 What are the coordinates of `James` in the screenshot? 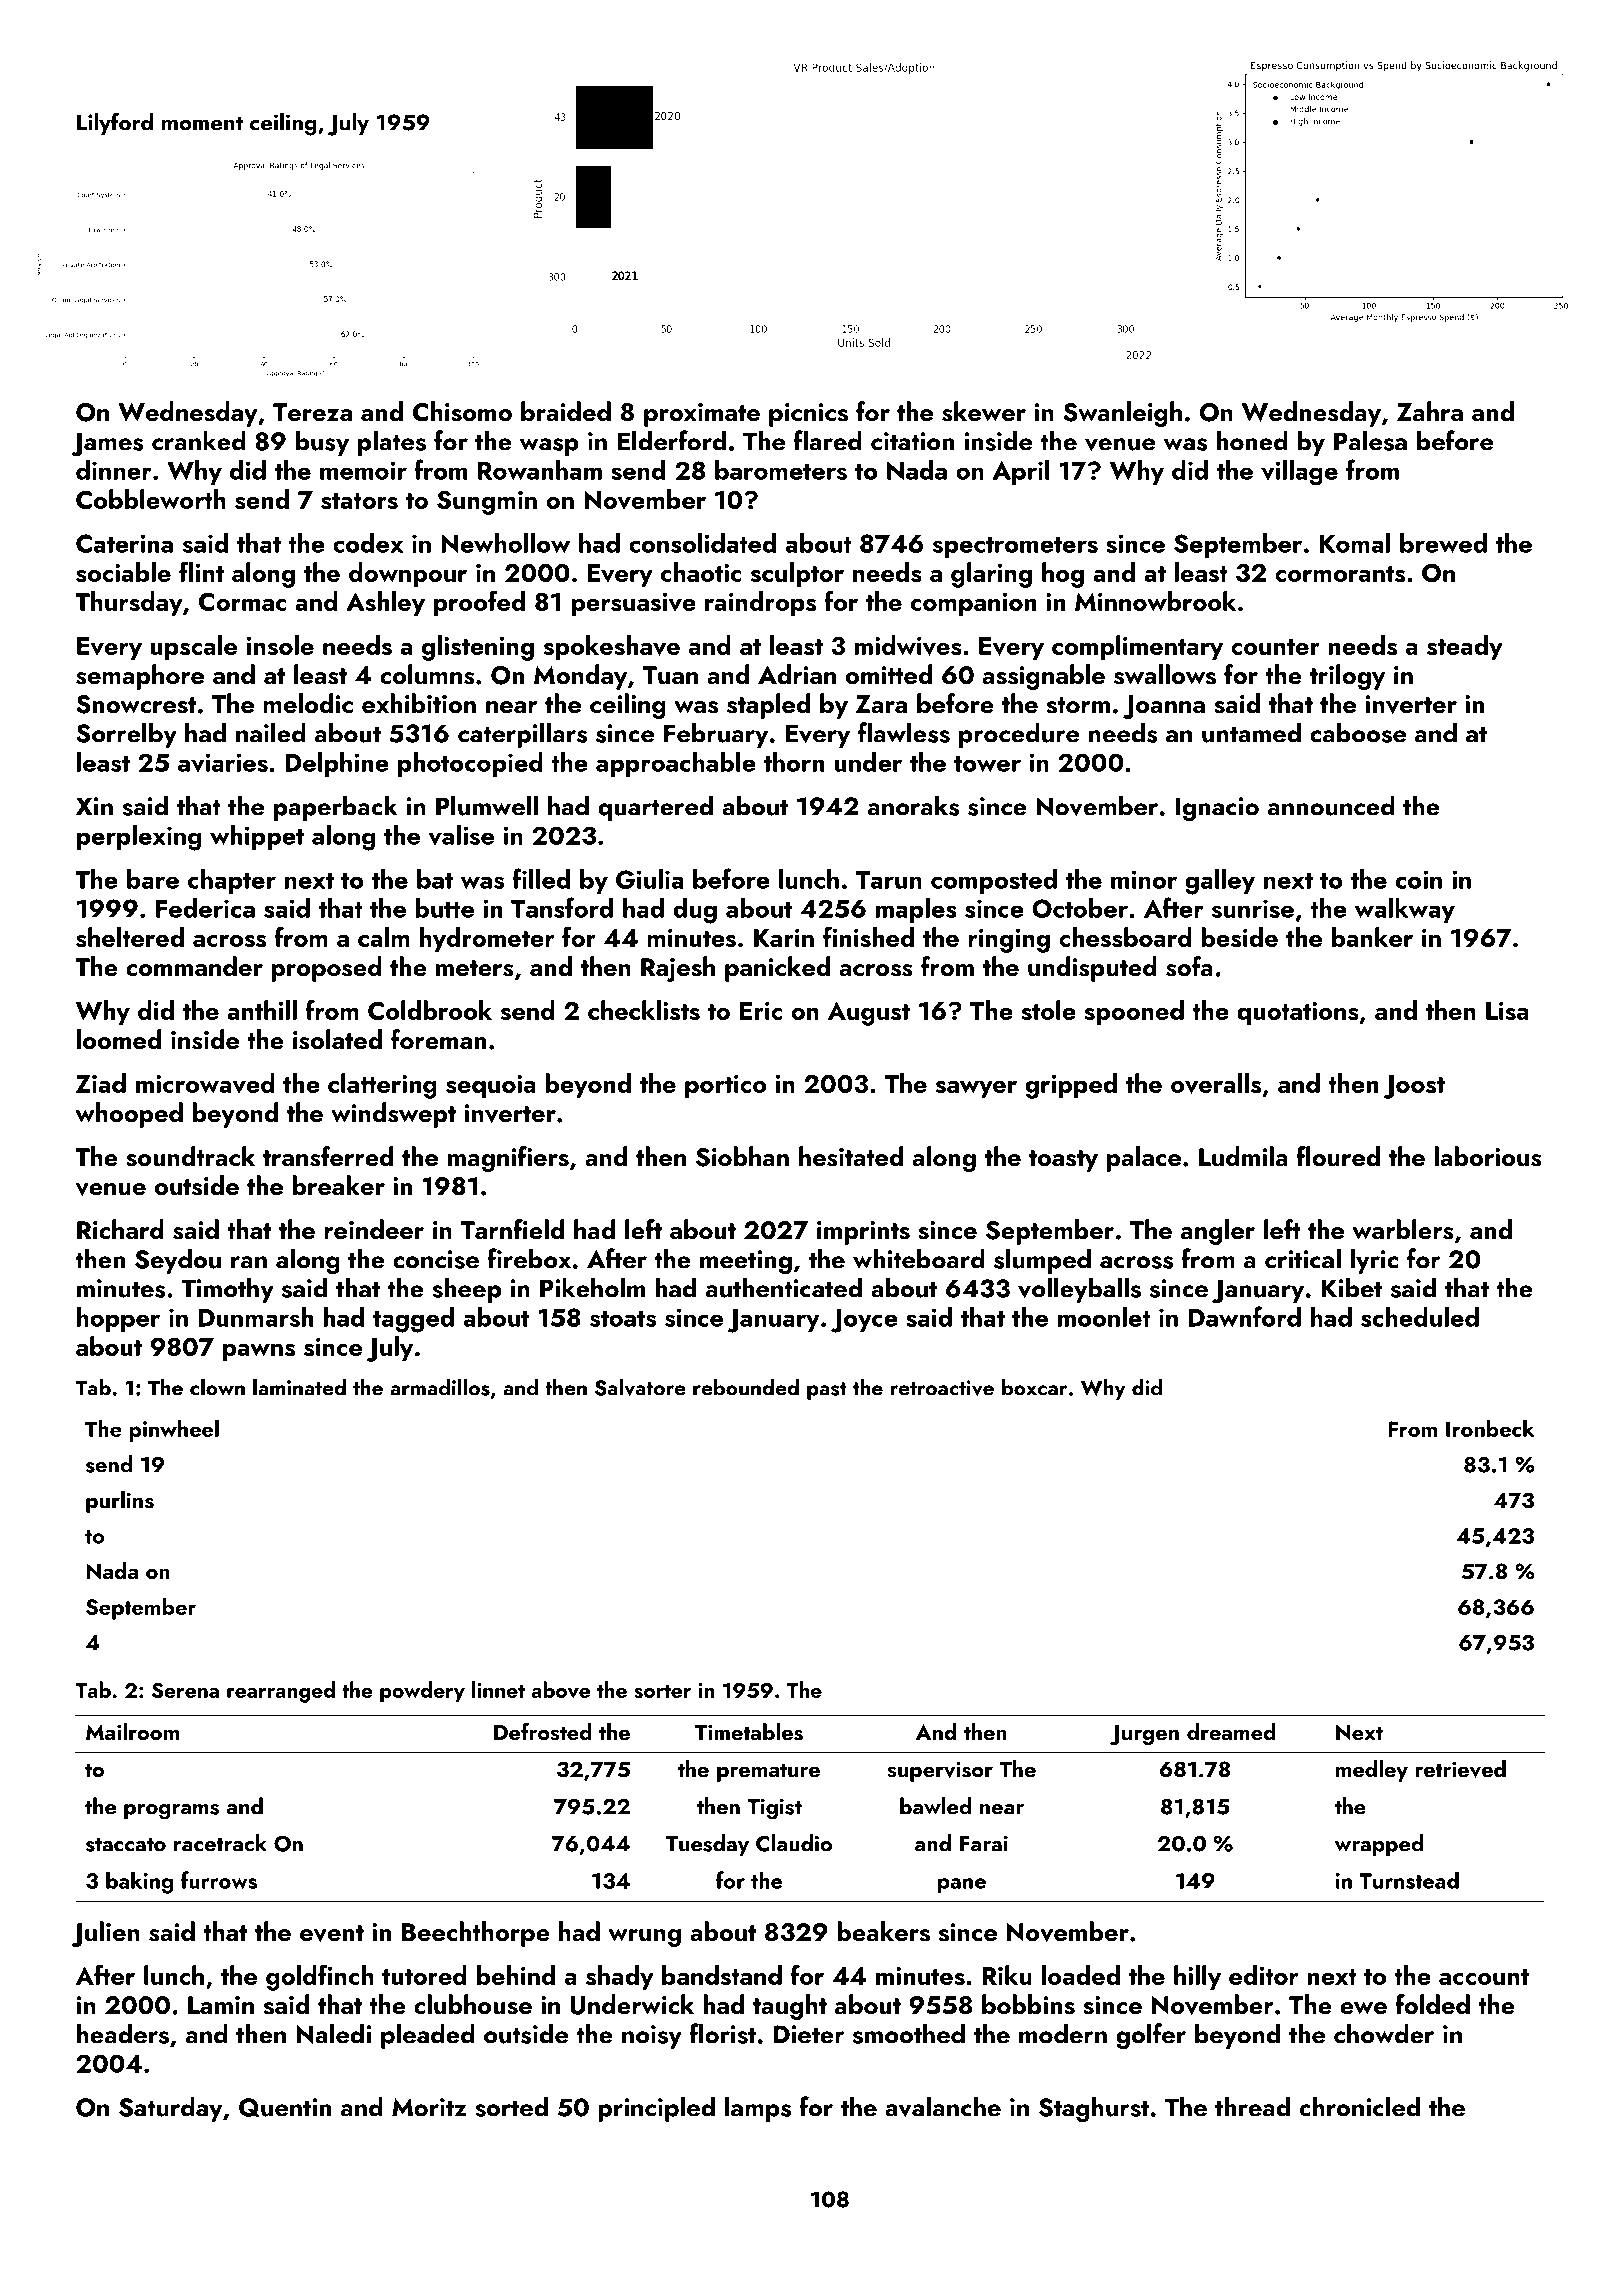 It's located at (107, 444).
